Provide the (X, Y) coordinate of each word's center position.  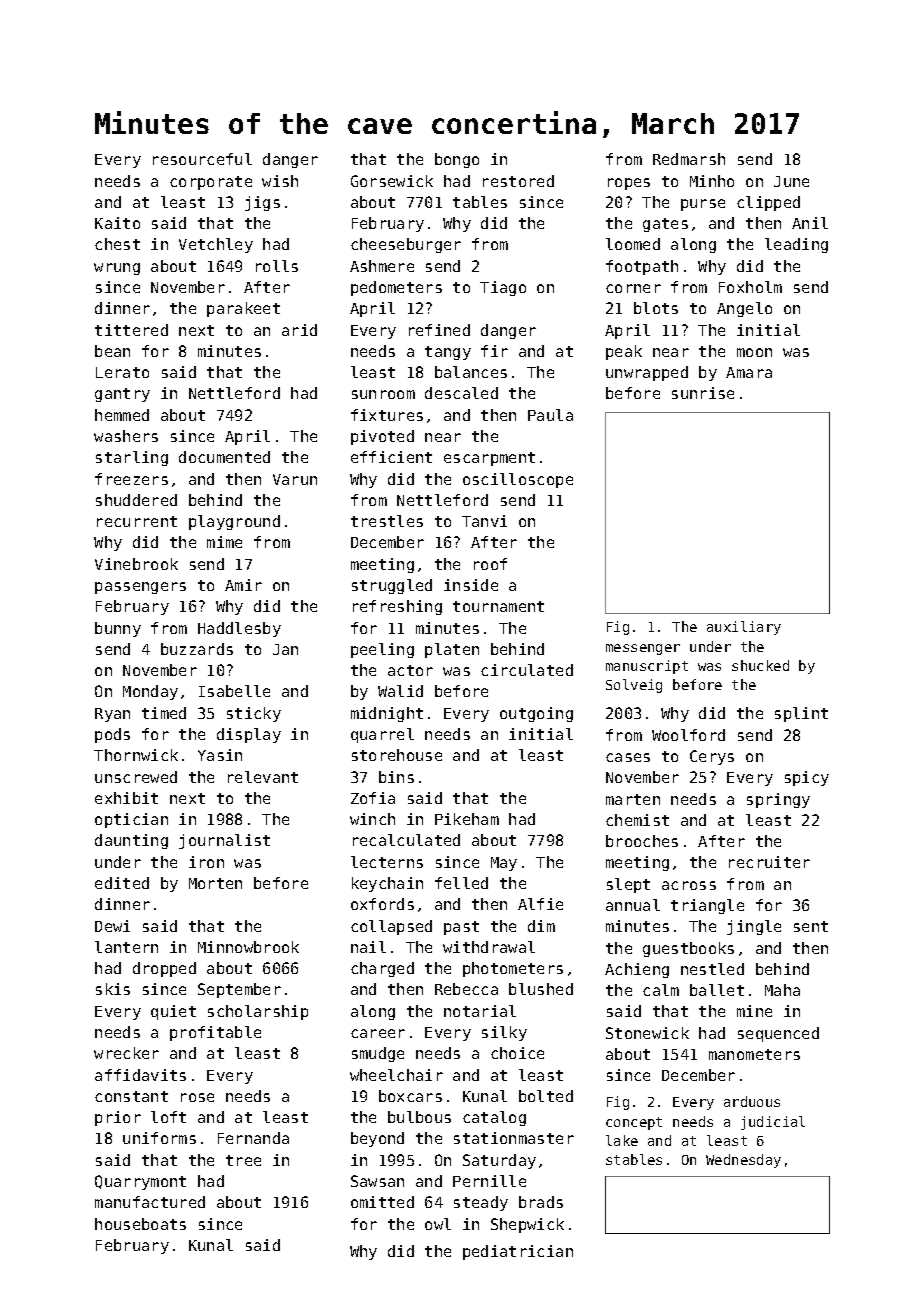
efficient (391, 457)
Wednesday (743, 1161)
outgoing (536, 714)
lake (622, 1140)
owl (438, 1224)
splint (801, 714)
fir (494, 351)
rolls (277, 266)
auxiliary (744, 628)
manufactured (150, 1202)
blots (656, 308)
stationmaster (514, 1138)
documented (224, 457)
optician (131, 820)
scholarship (258, 1012)
